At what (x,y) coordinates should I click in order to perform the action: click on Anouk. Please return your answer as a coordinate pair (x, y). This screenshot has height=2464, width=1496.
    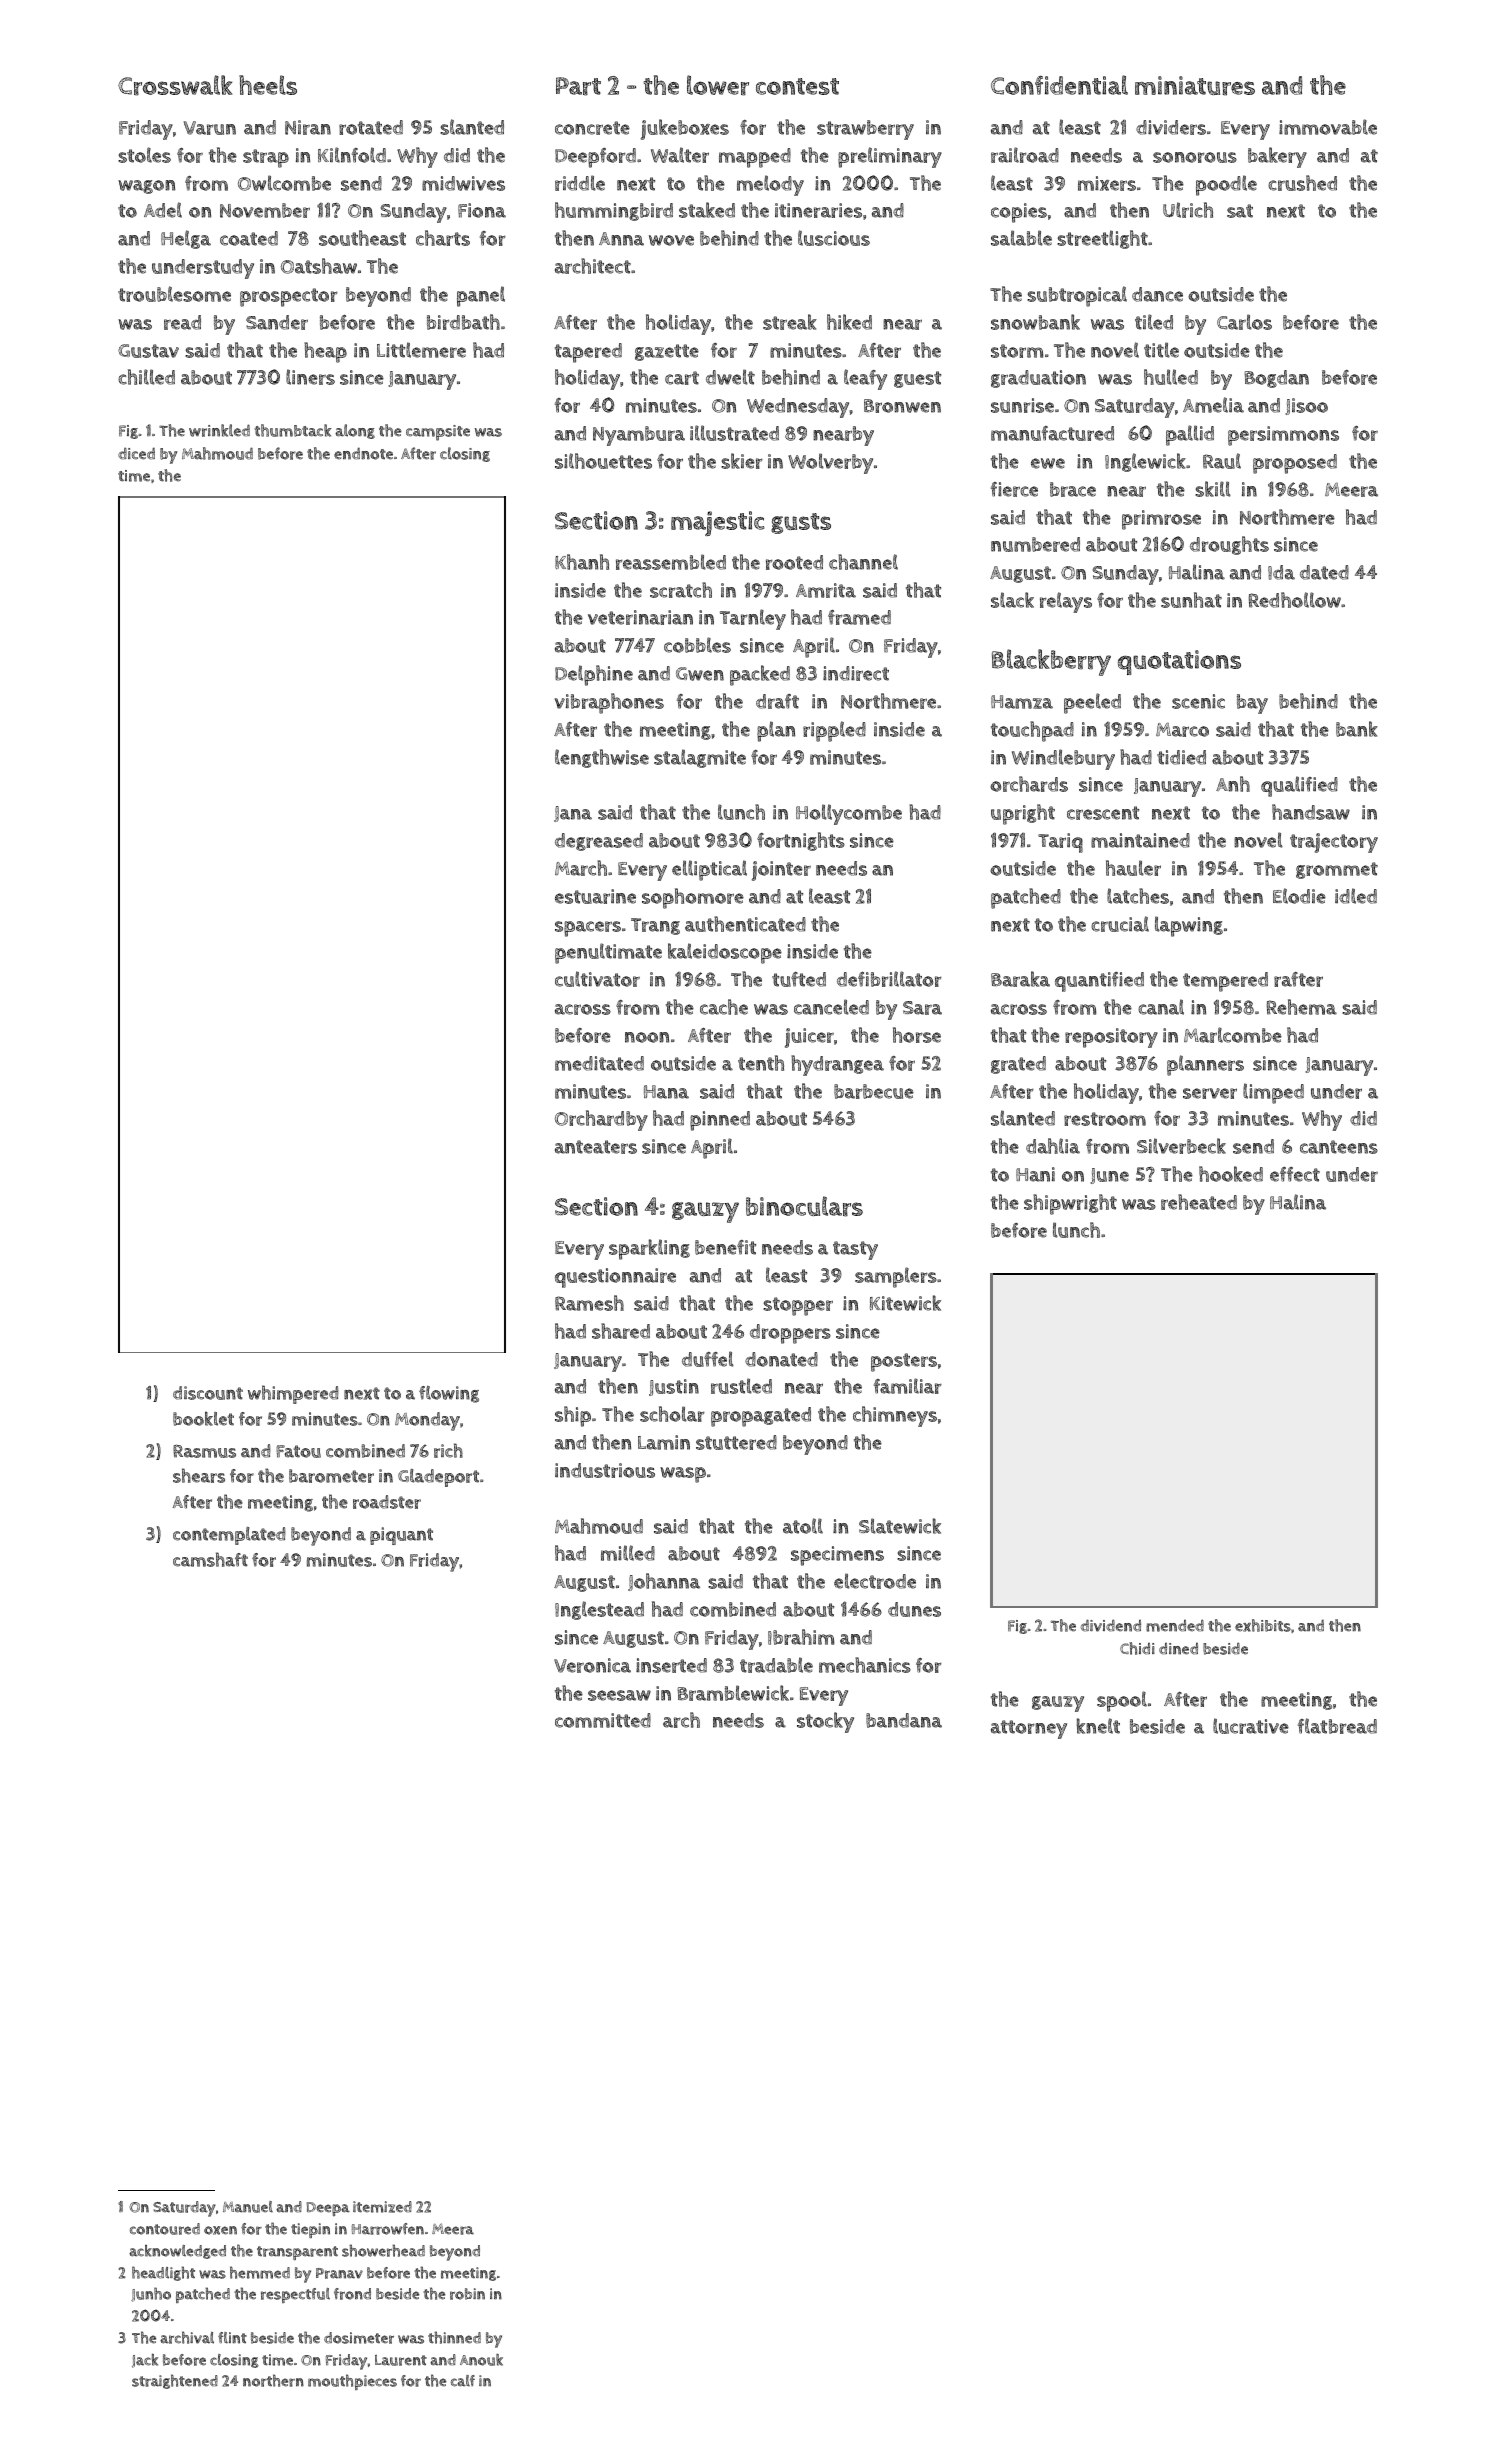
    Looking at the image, I should click on (481, 2359).
